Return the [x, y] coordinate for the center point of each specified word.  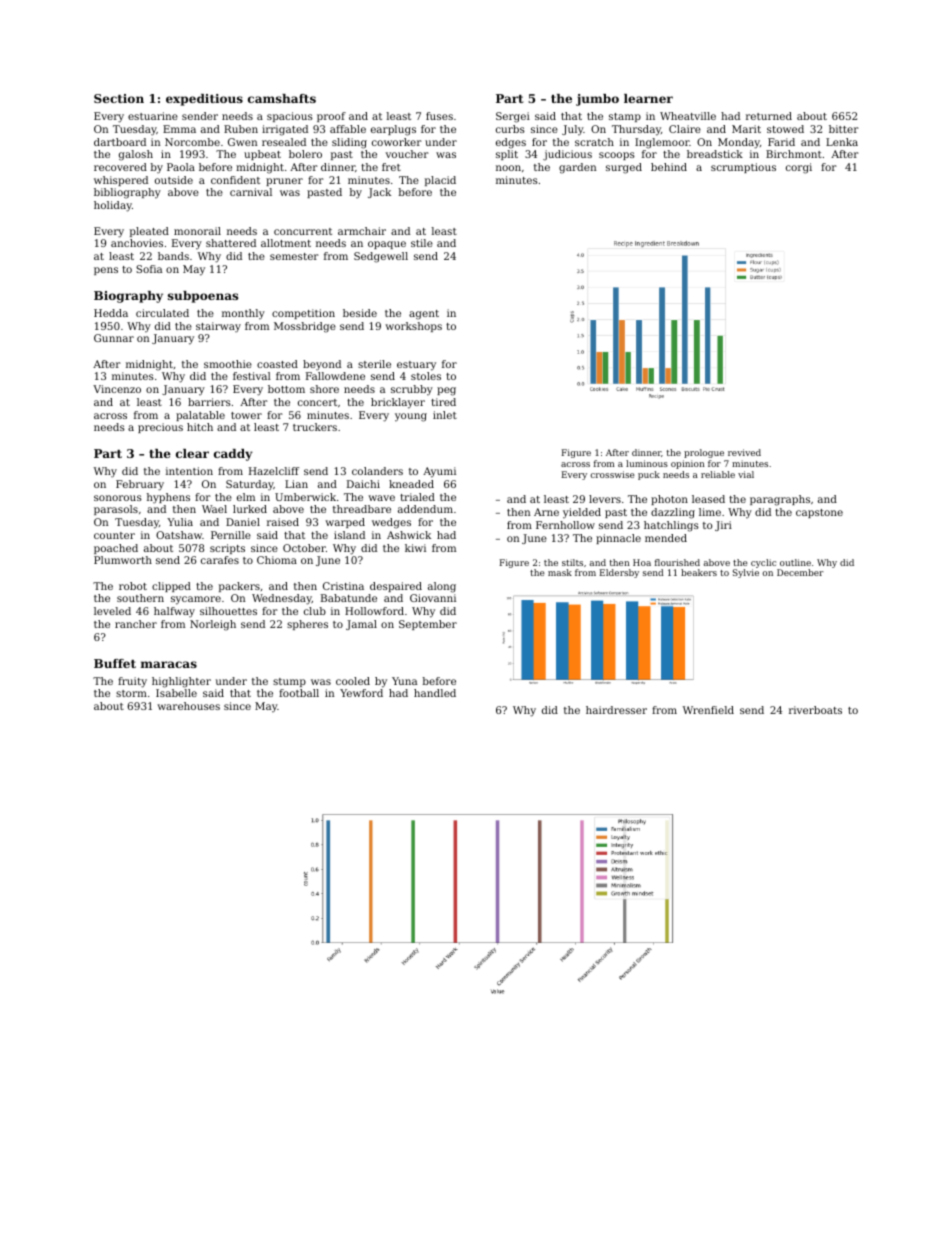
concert [317, 402]
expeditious [204, 100]
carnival [251, 192]
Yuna [404, 681]
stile [422, 243]
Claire [685, 129]
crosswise [612, 474]
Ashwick [409, 535]
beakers [699, 572]
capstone [819, 513]
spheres [307, 625]
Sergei [513, 117]
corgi [799, 168]
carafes [220, 560]
